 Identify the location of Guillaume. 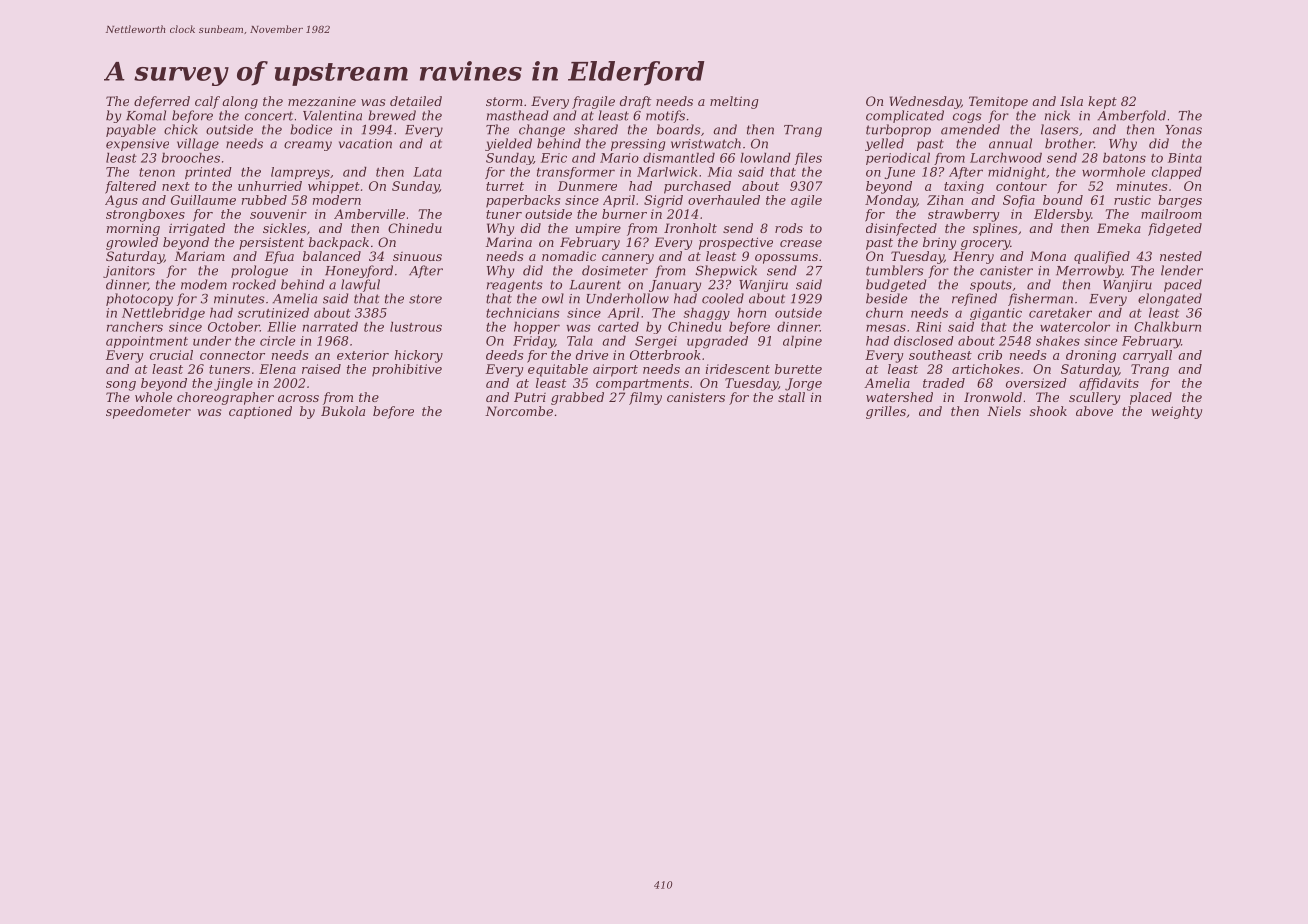
(203, 200).
